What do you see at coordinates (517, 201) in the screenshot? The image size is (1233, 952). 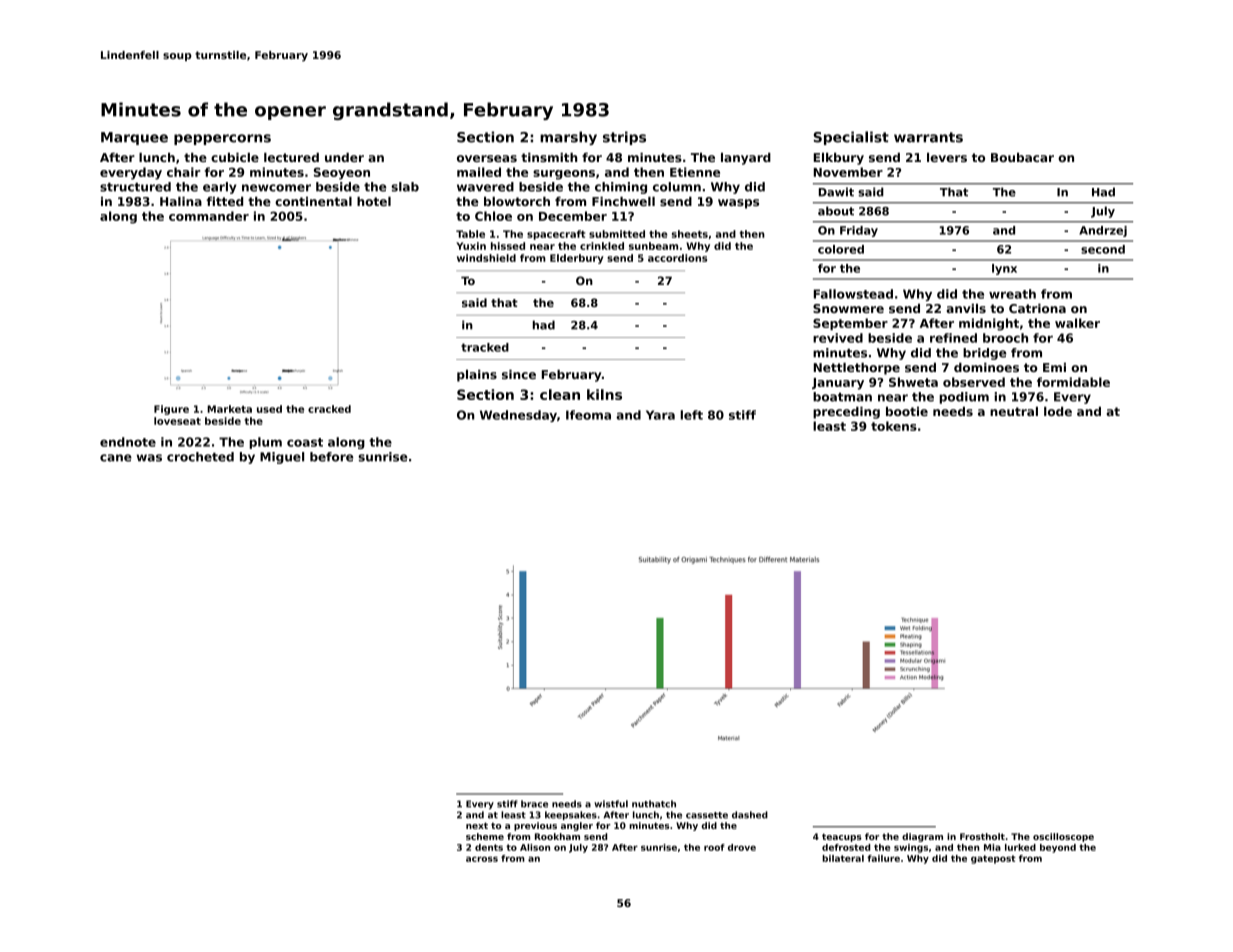 I see `blowtorch` at bounding box center [517, 201].
